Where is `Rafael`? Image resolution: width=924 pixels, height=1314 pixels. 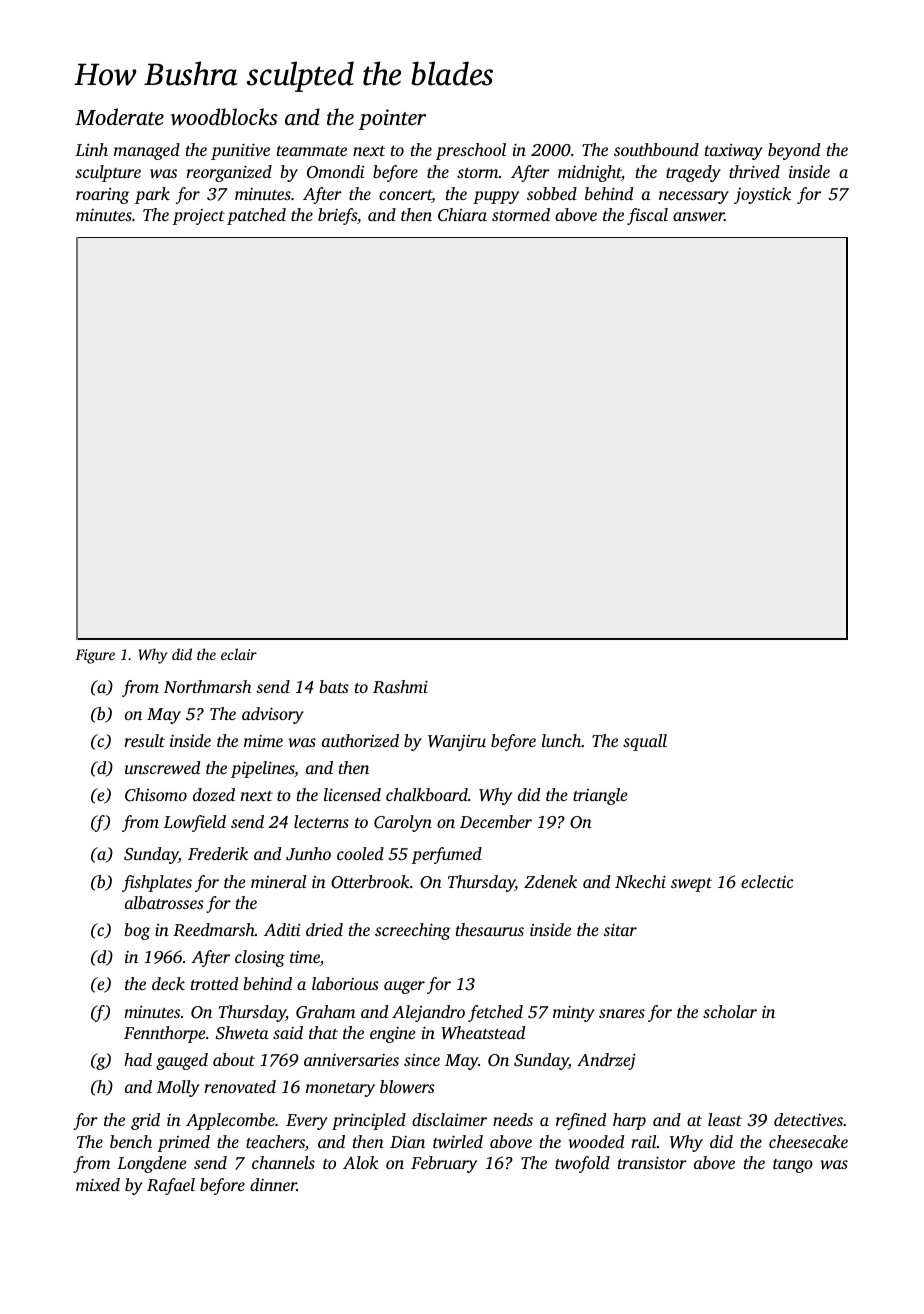
Rafael is located at coordinates (171, 1186).
